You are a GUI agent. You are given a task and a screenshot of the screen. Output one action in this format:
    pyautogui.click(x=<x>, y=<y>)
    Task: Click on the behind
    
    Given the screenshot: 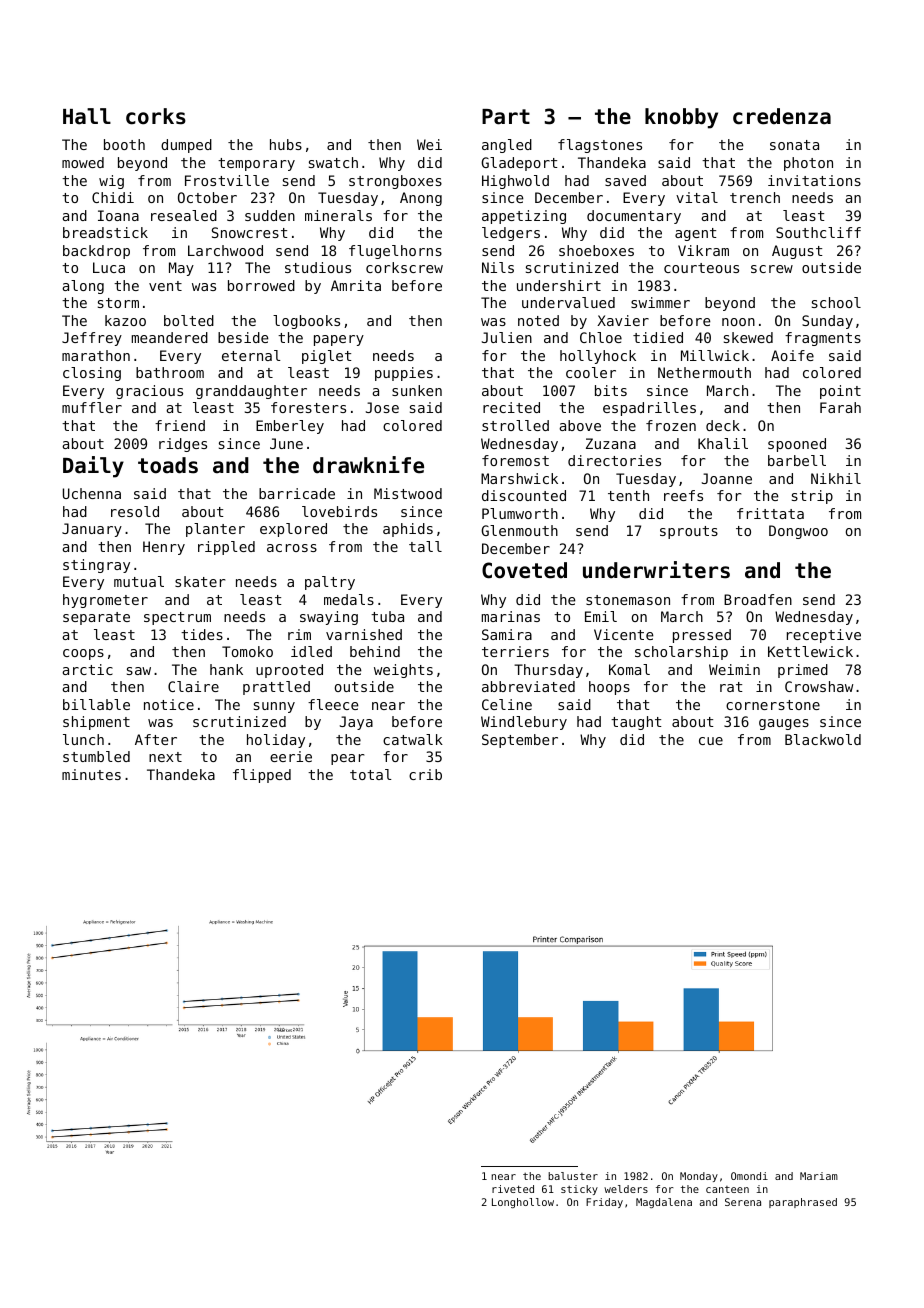 What is the action you would take?
    pyautogui.click(x=375, y=651)
